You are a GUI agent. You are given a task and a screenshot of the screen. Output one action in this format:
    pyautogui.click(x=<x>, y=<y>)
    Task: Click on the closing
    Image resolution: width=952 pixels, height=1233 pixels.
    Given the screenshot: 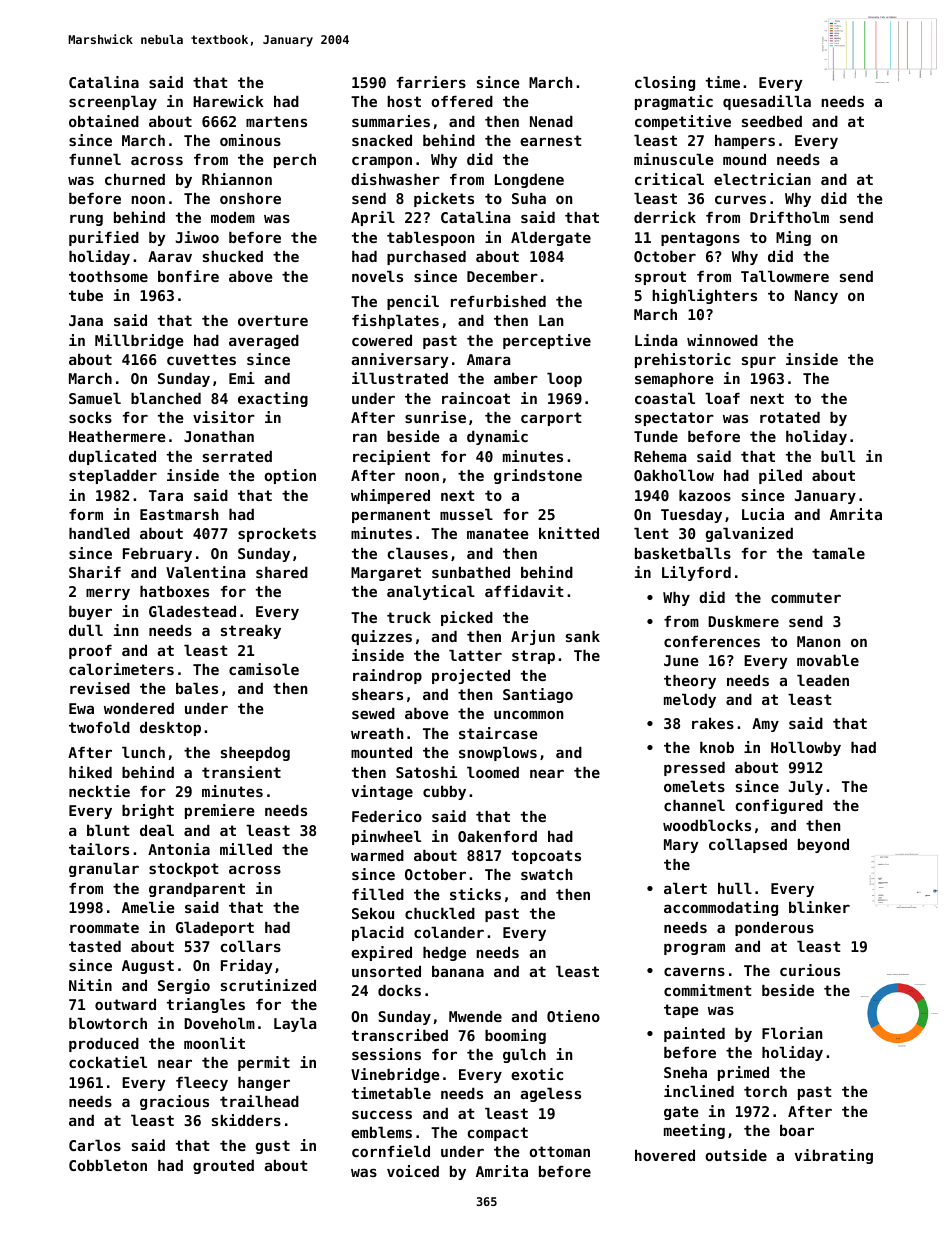 What is the action you would take?
    pyautogui.click(x=665, y=83)
